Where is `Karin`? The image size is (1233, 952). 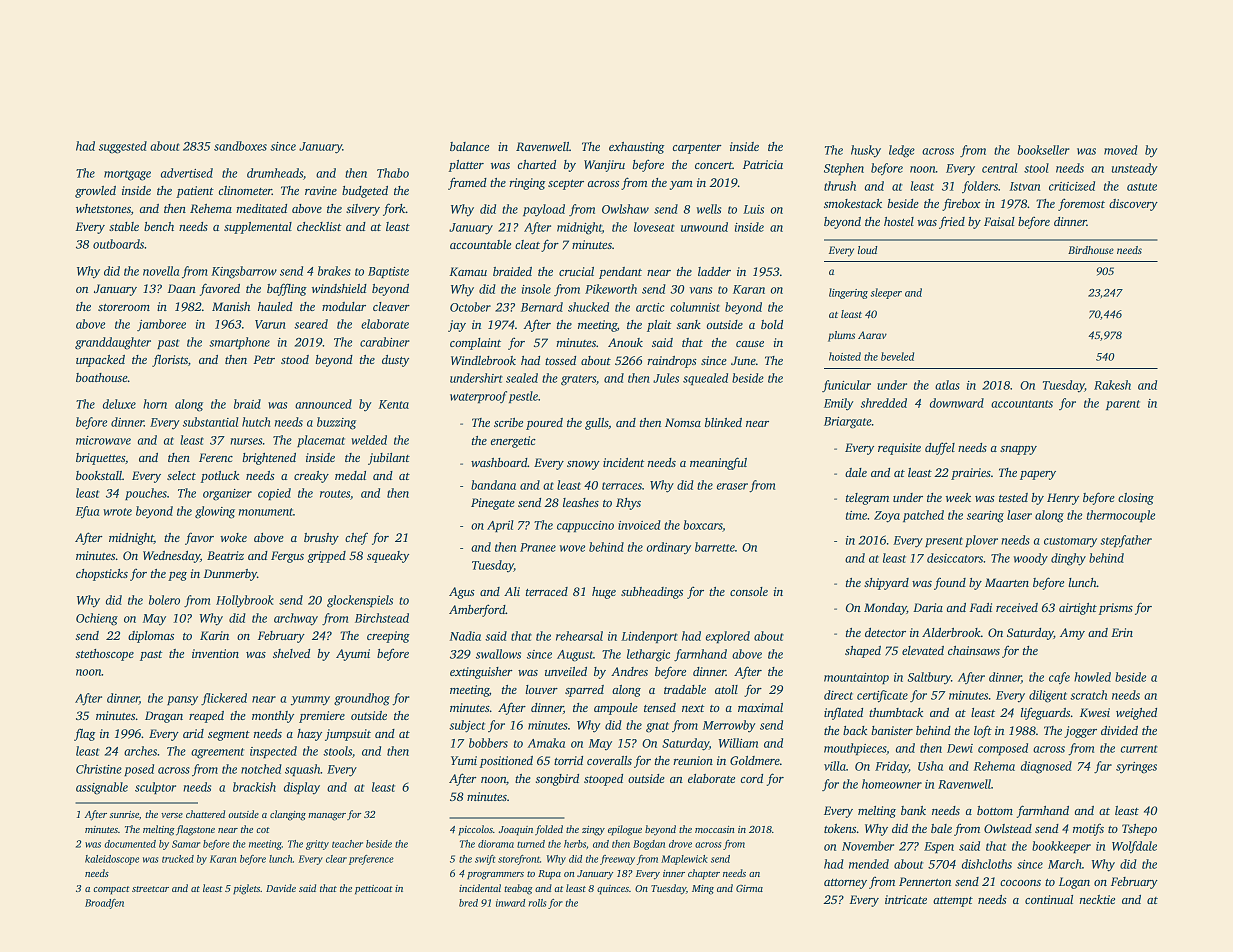 Karin is located at coordinates (214, 635).
